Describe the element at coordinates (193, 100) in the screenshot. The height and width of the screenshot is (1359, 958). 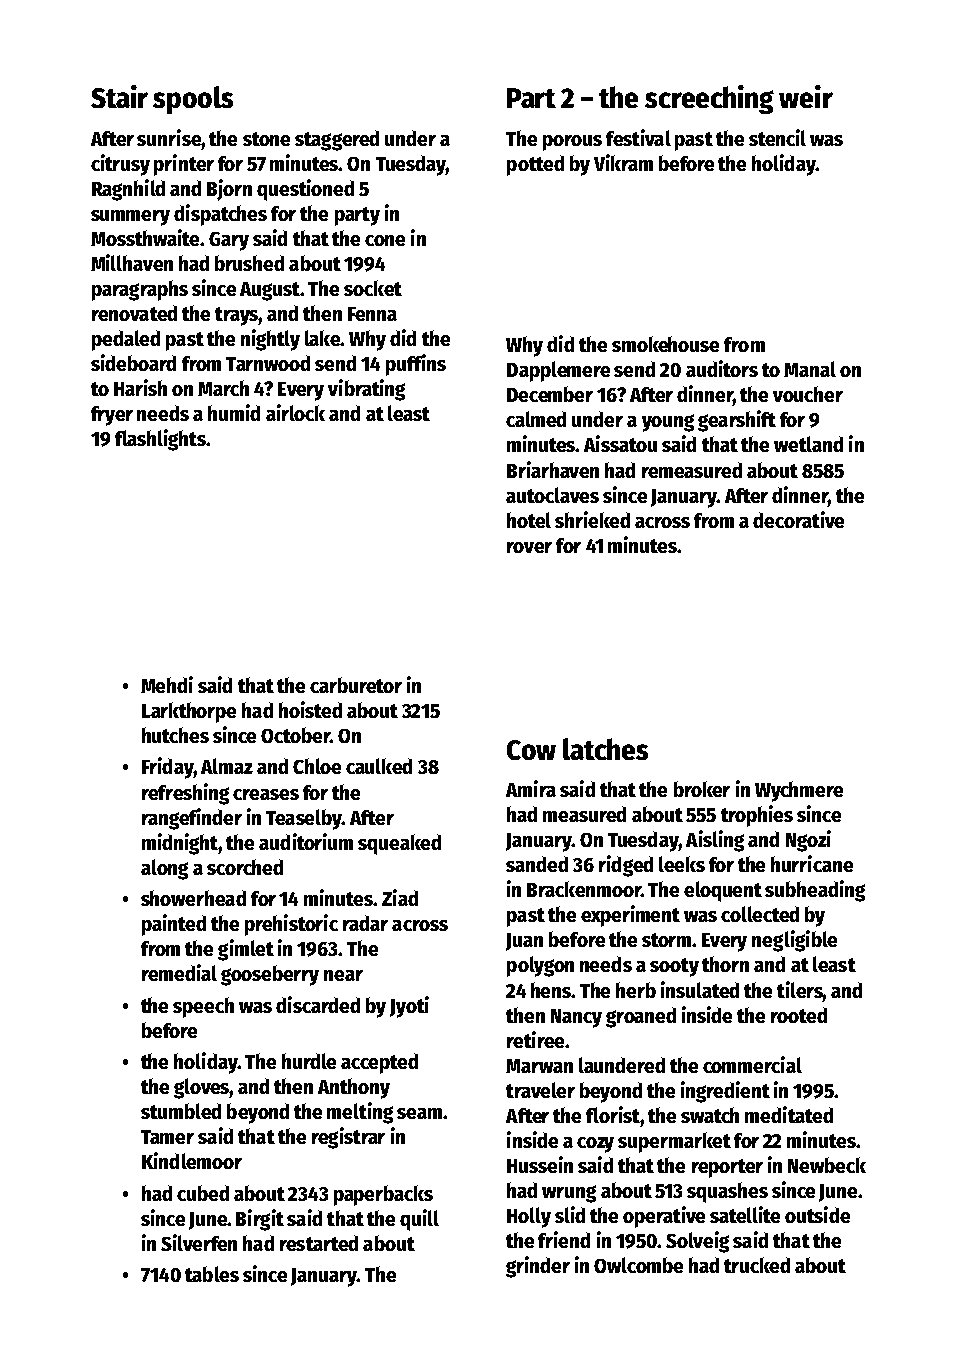
I see `spools` at that location.
